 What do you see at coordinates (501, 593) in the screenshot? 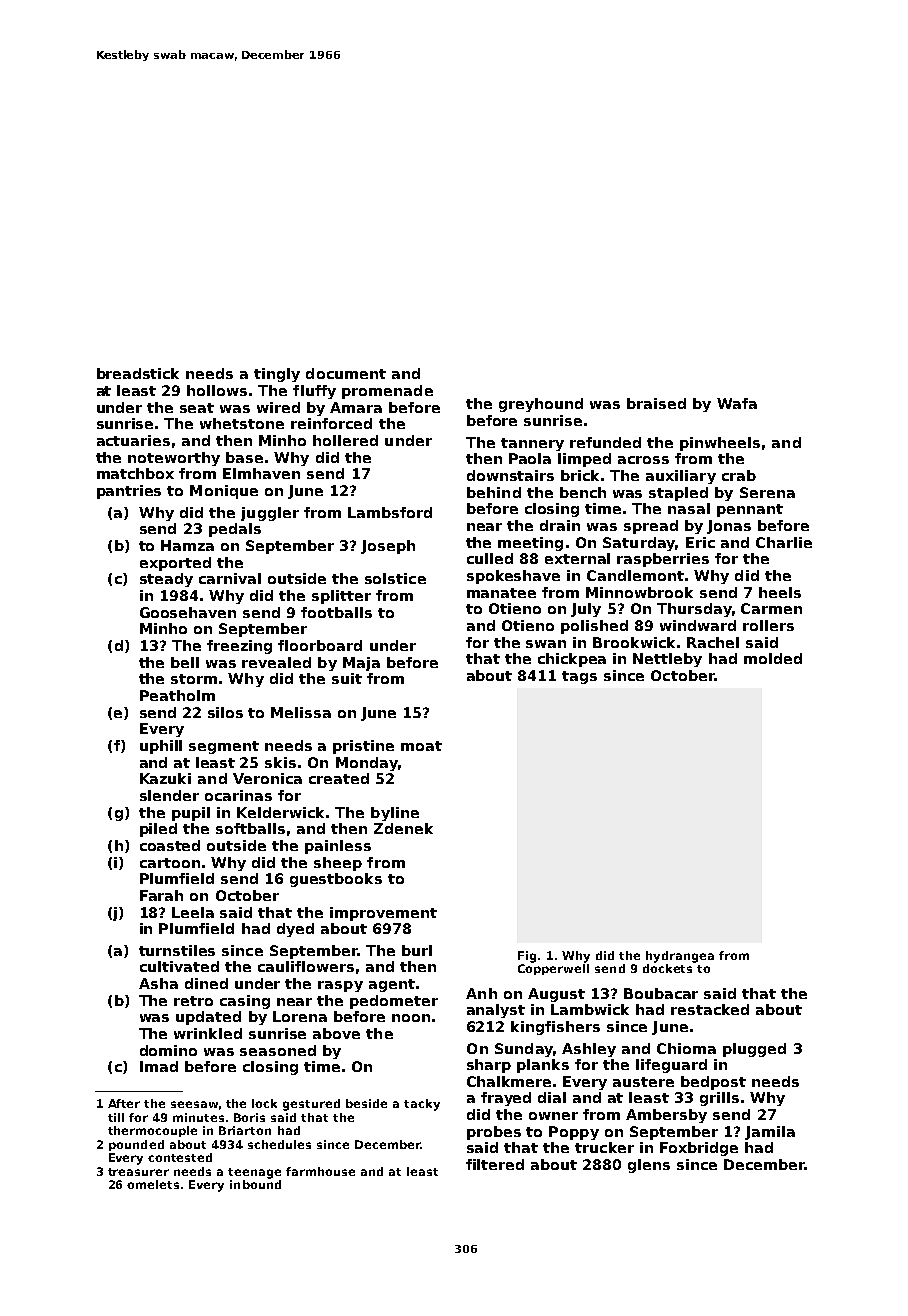
I see `manatee` at bounding box center [501, 593].
